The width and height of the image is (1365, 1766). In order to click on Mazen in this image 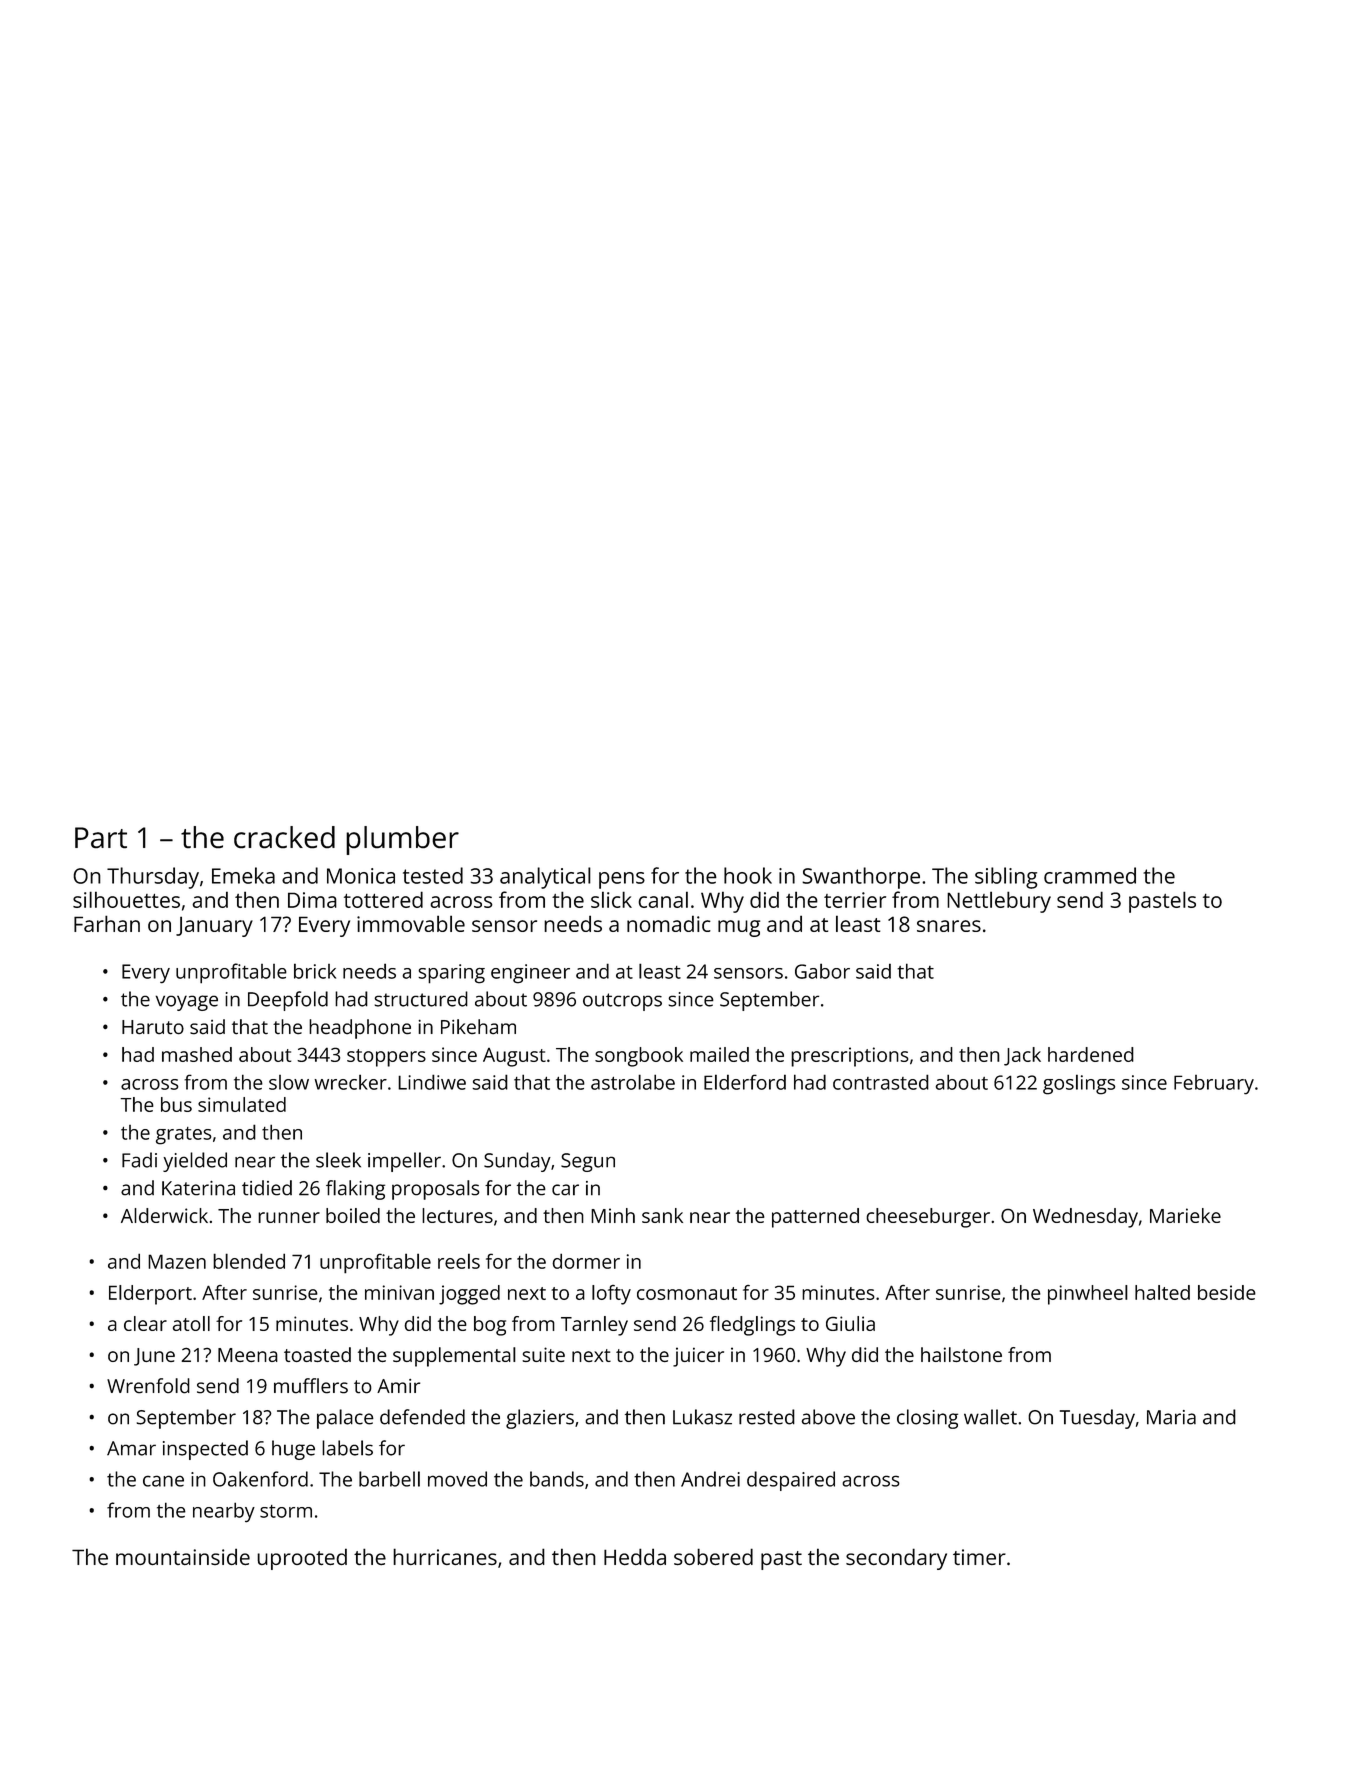, I will do `click(177, 1261)`.
